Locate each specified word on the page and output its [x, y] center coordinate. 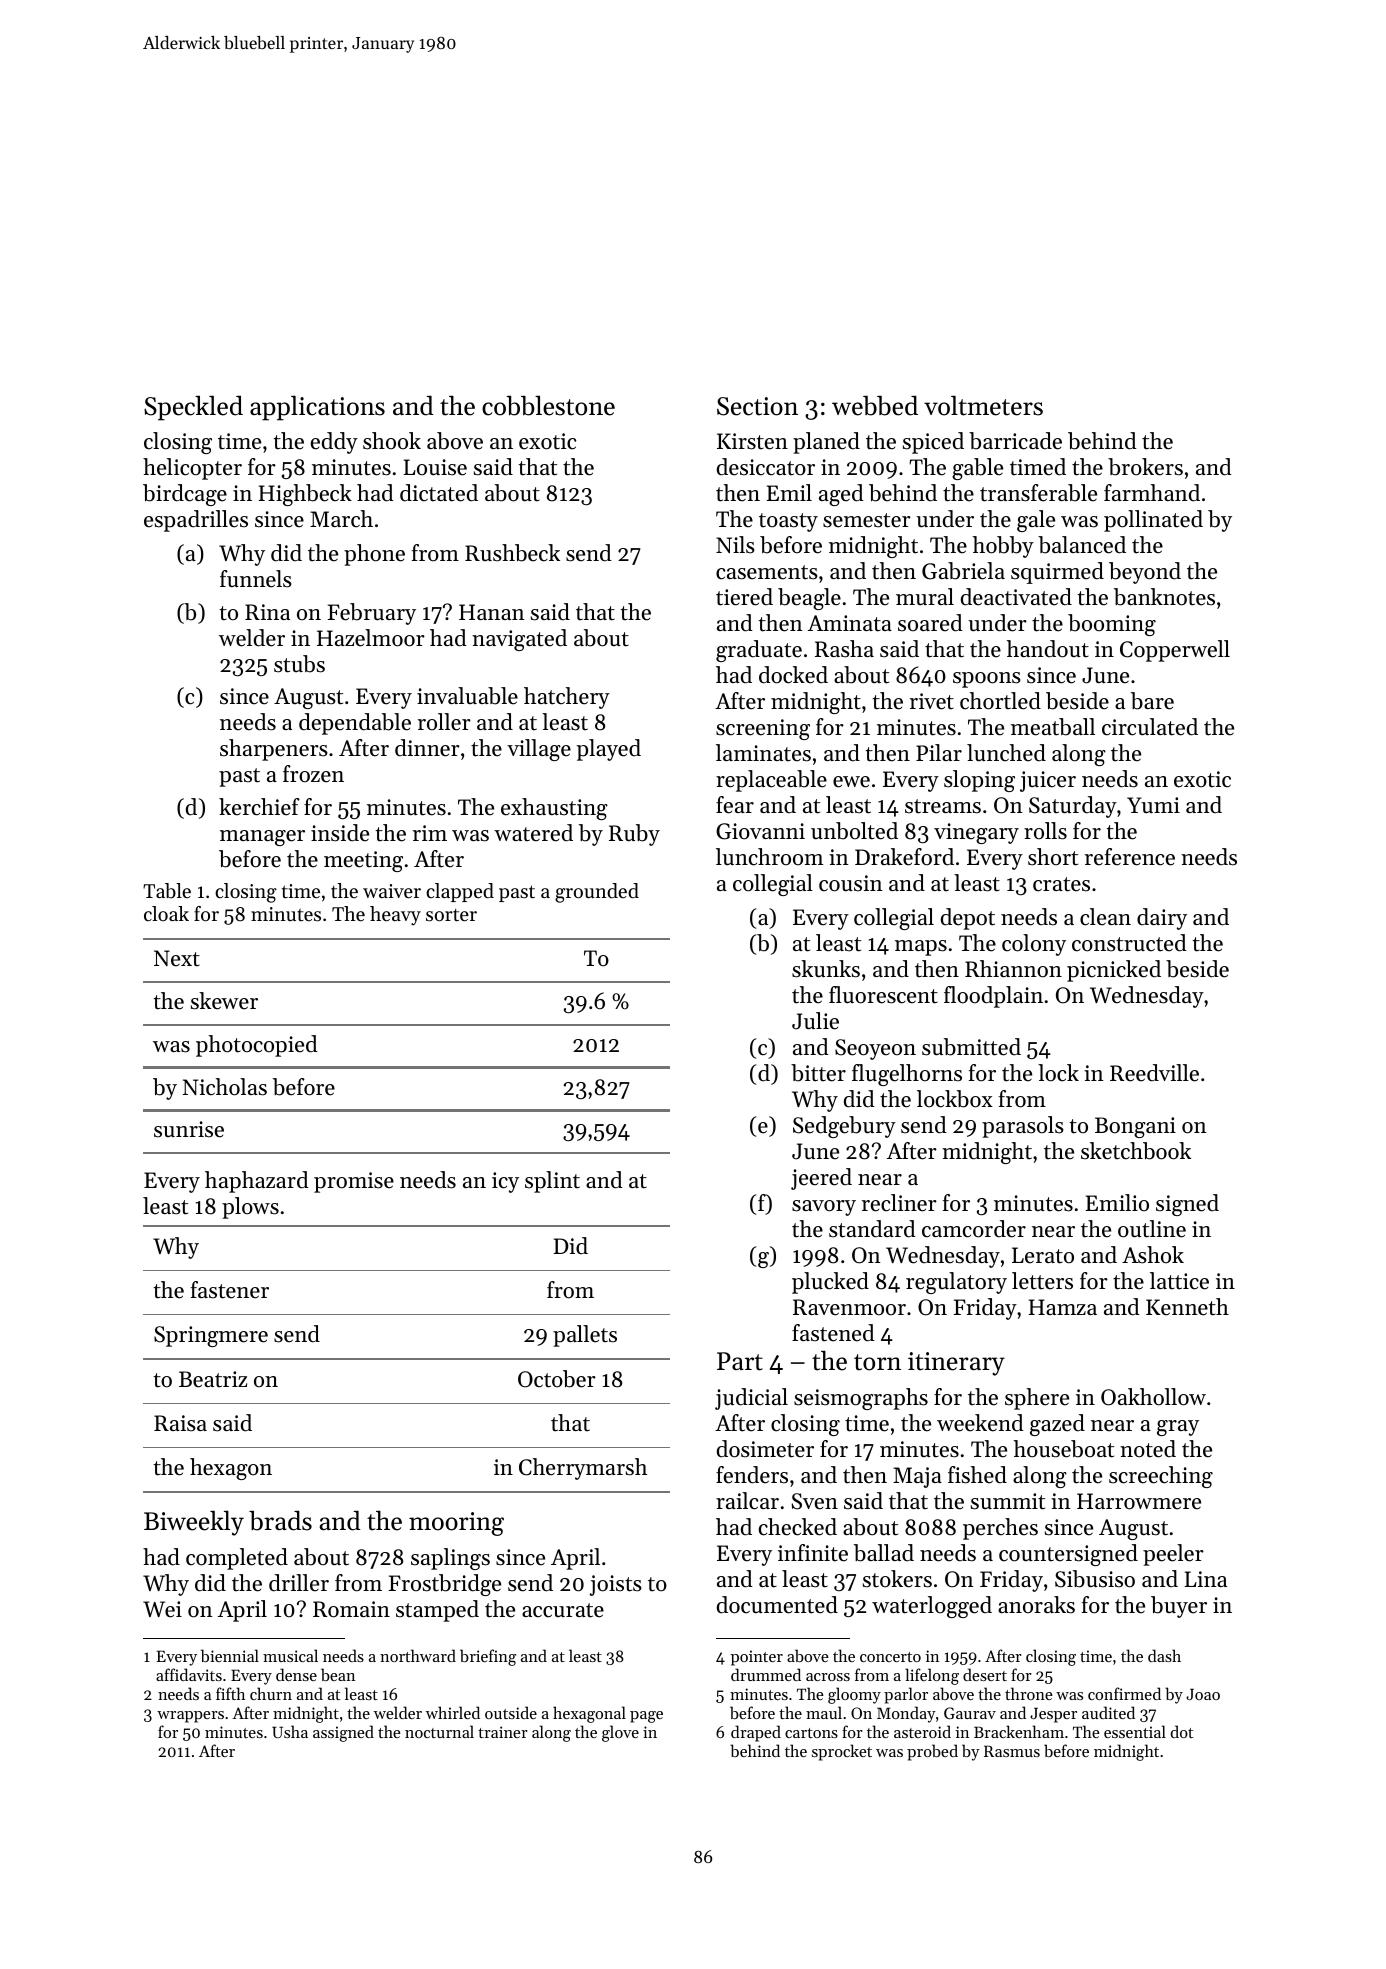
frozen [313, 774]
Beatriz [213, 1379]
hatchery [567, 698]
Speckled [193, 408]
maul [824, 1712]
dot [1182, 1731]
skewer [224, 1001]
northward [418, 1655]
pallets [585, 1336]
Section [757, 406]
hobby [1003, 547]
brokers [1145, 467]
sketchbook [1136, 1151]
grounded [597, 893]
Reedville [1154, 1073]
